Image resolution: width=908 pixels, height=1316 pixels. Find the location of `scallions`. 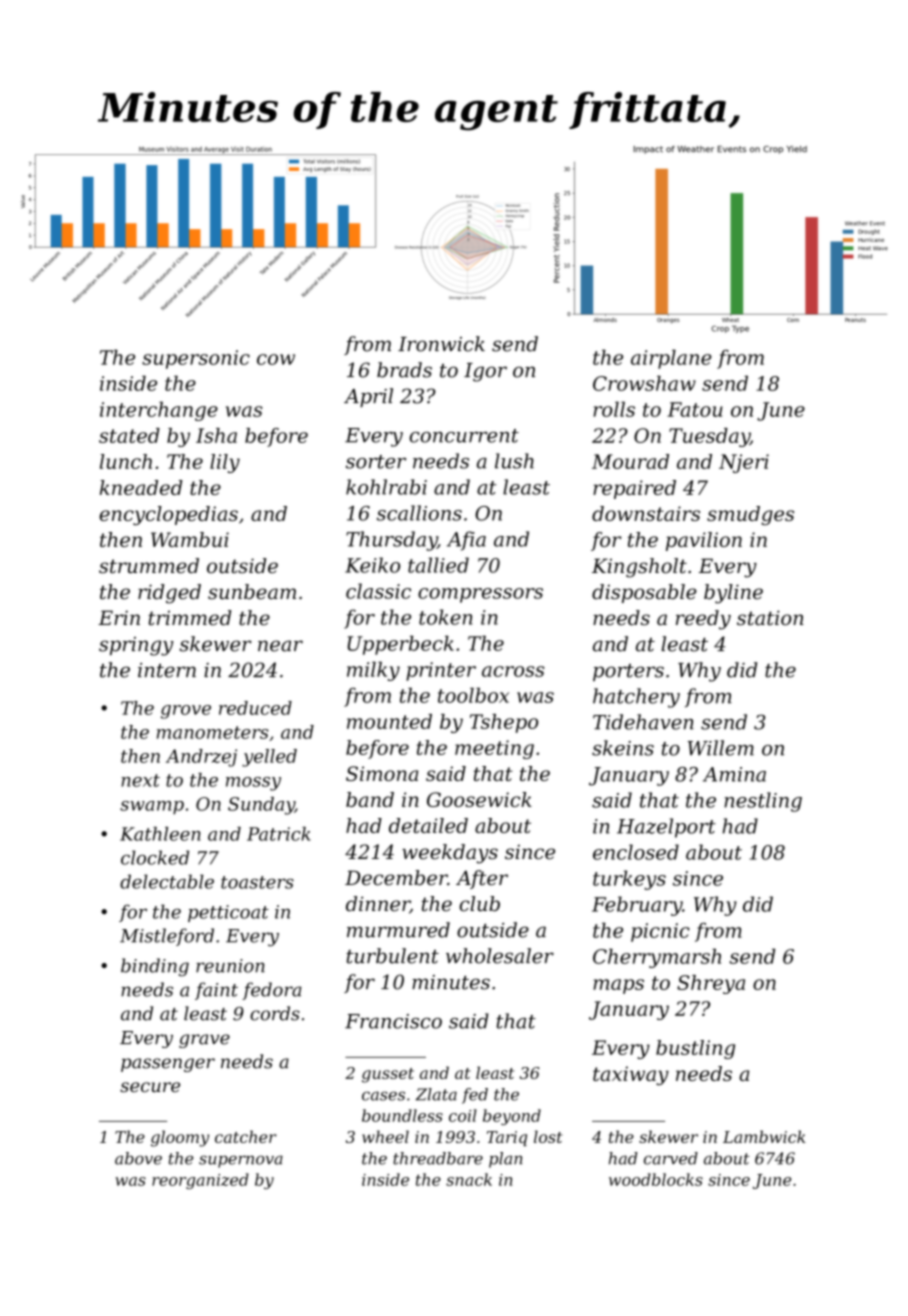

scallions is located at coordinates (419, 513).
